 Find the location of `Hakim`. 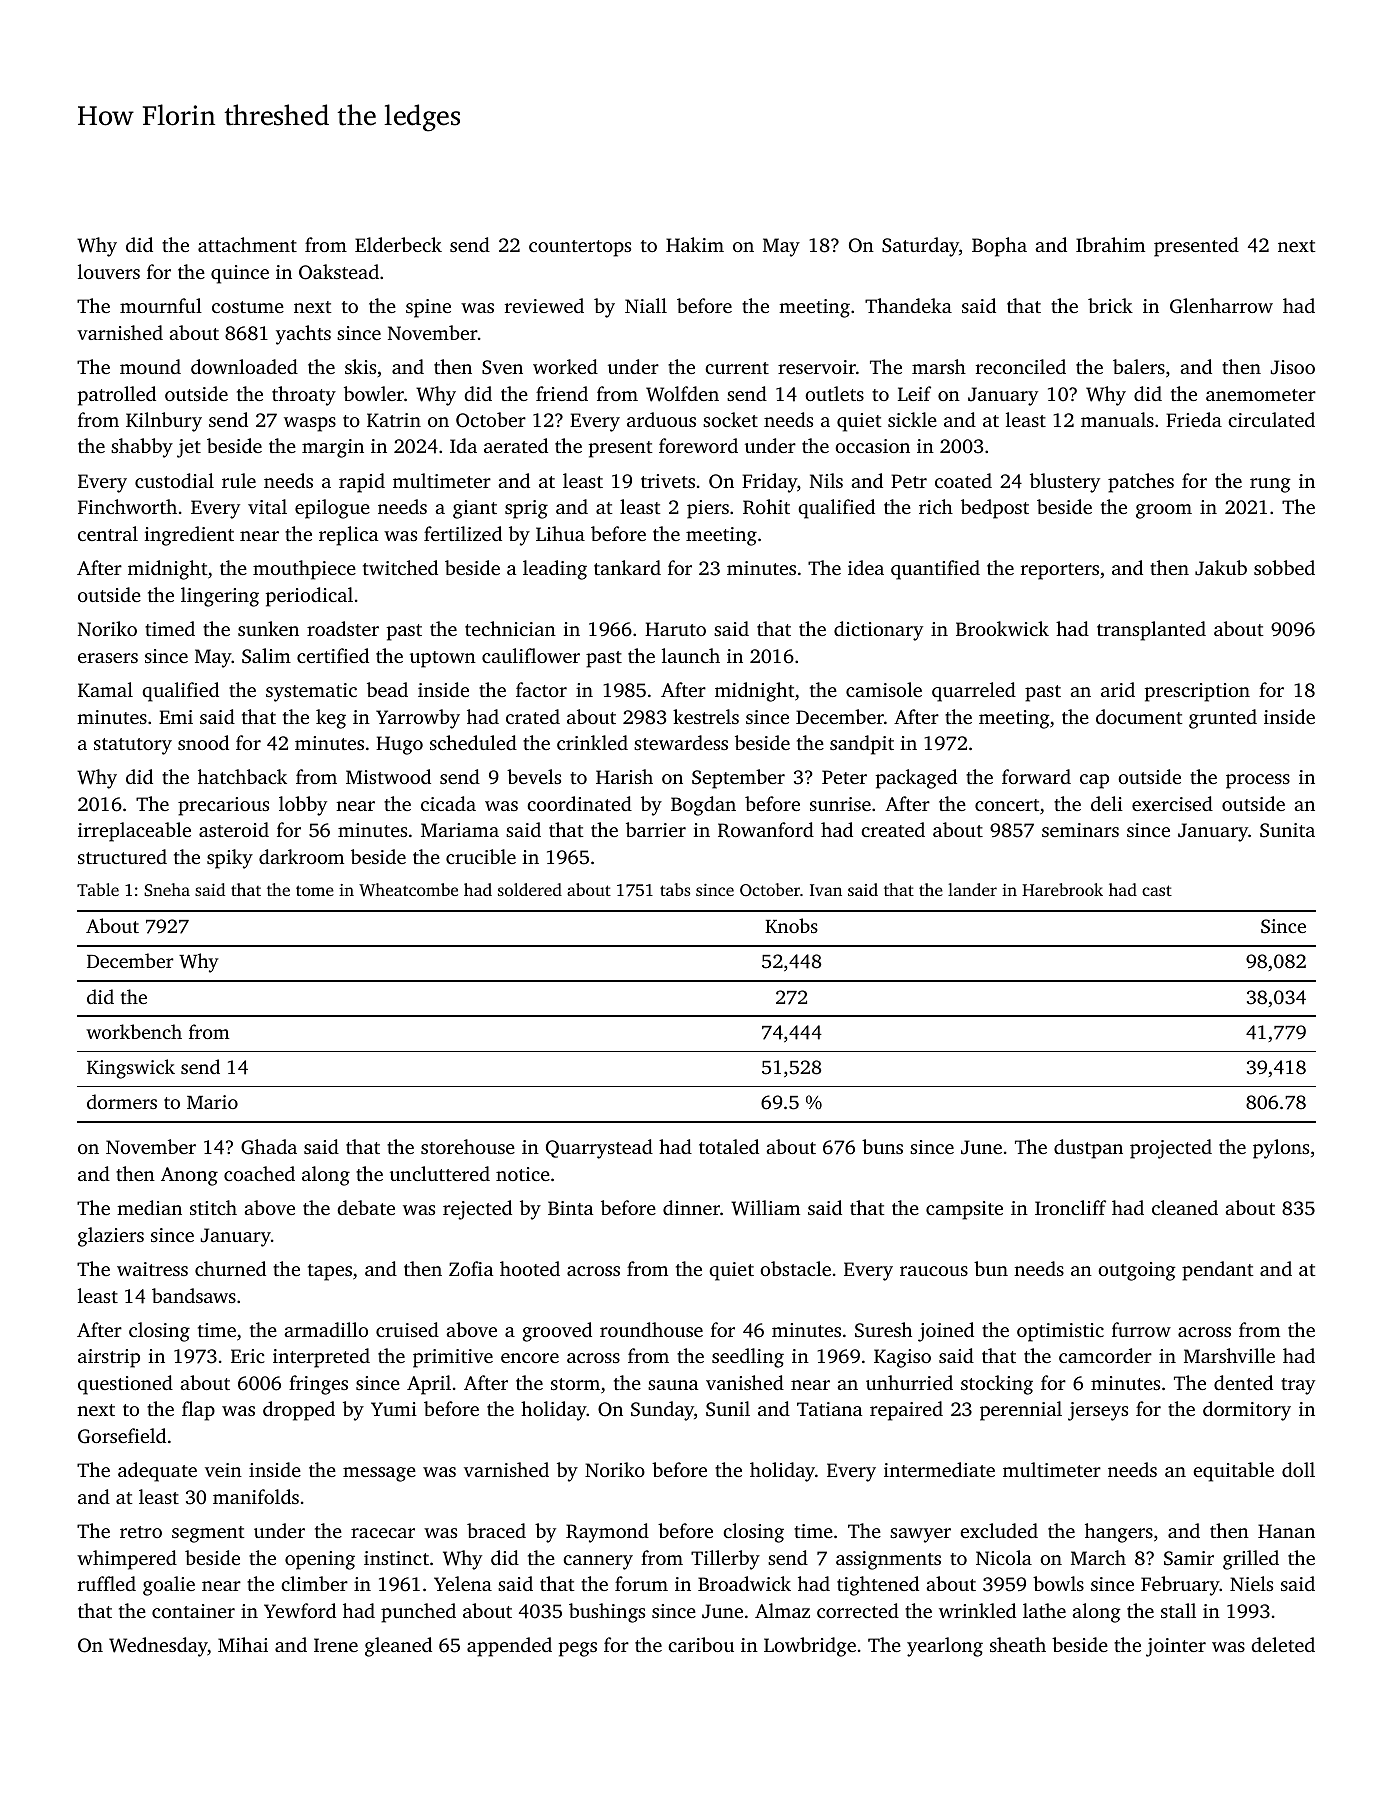

Hakim is located at coordinates (695, 244).
